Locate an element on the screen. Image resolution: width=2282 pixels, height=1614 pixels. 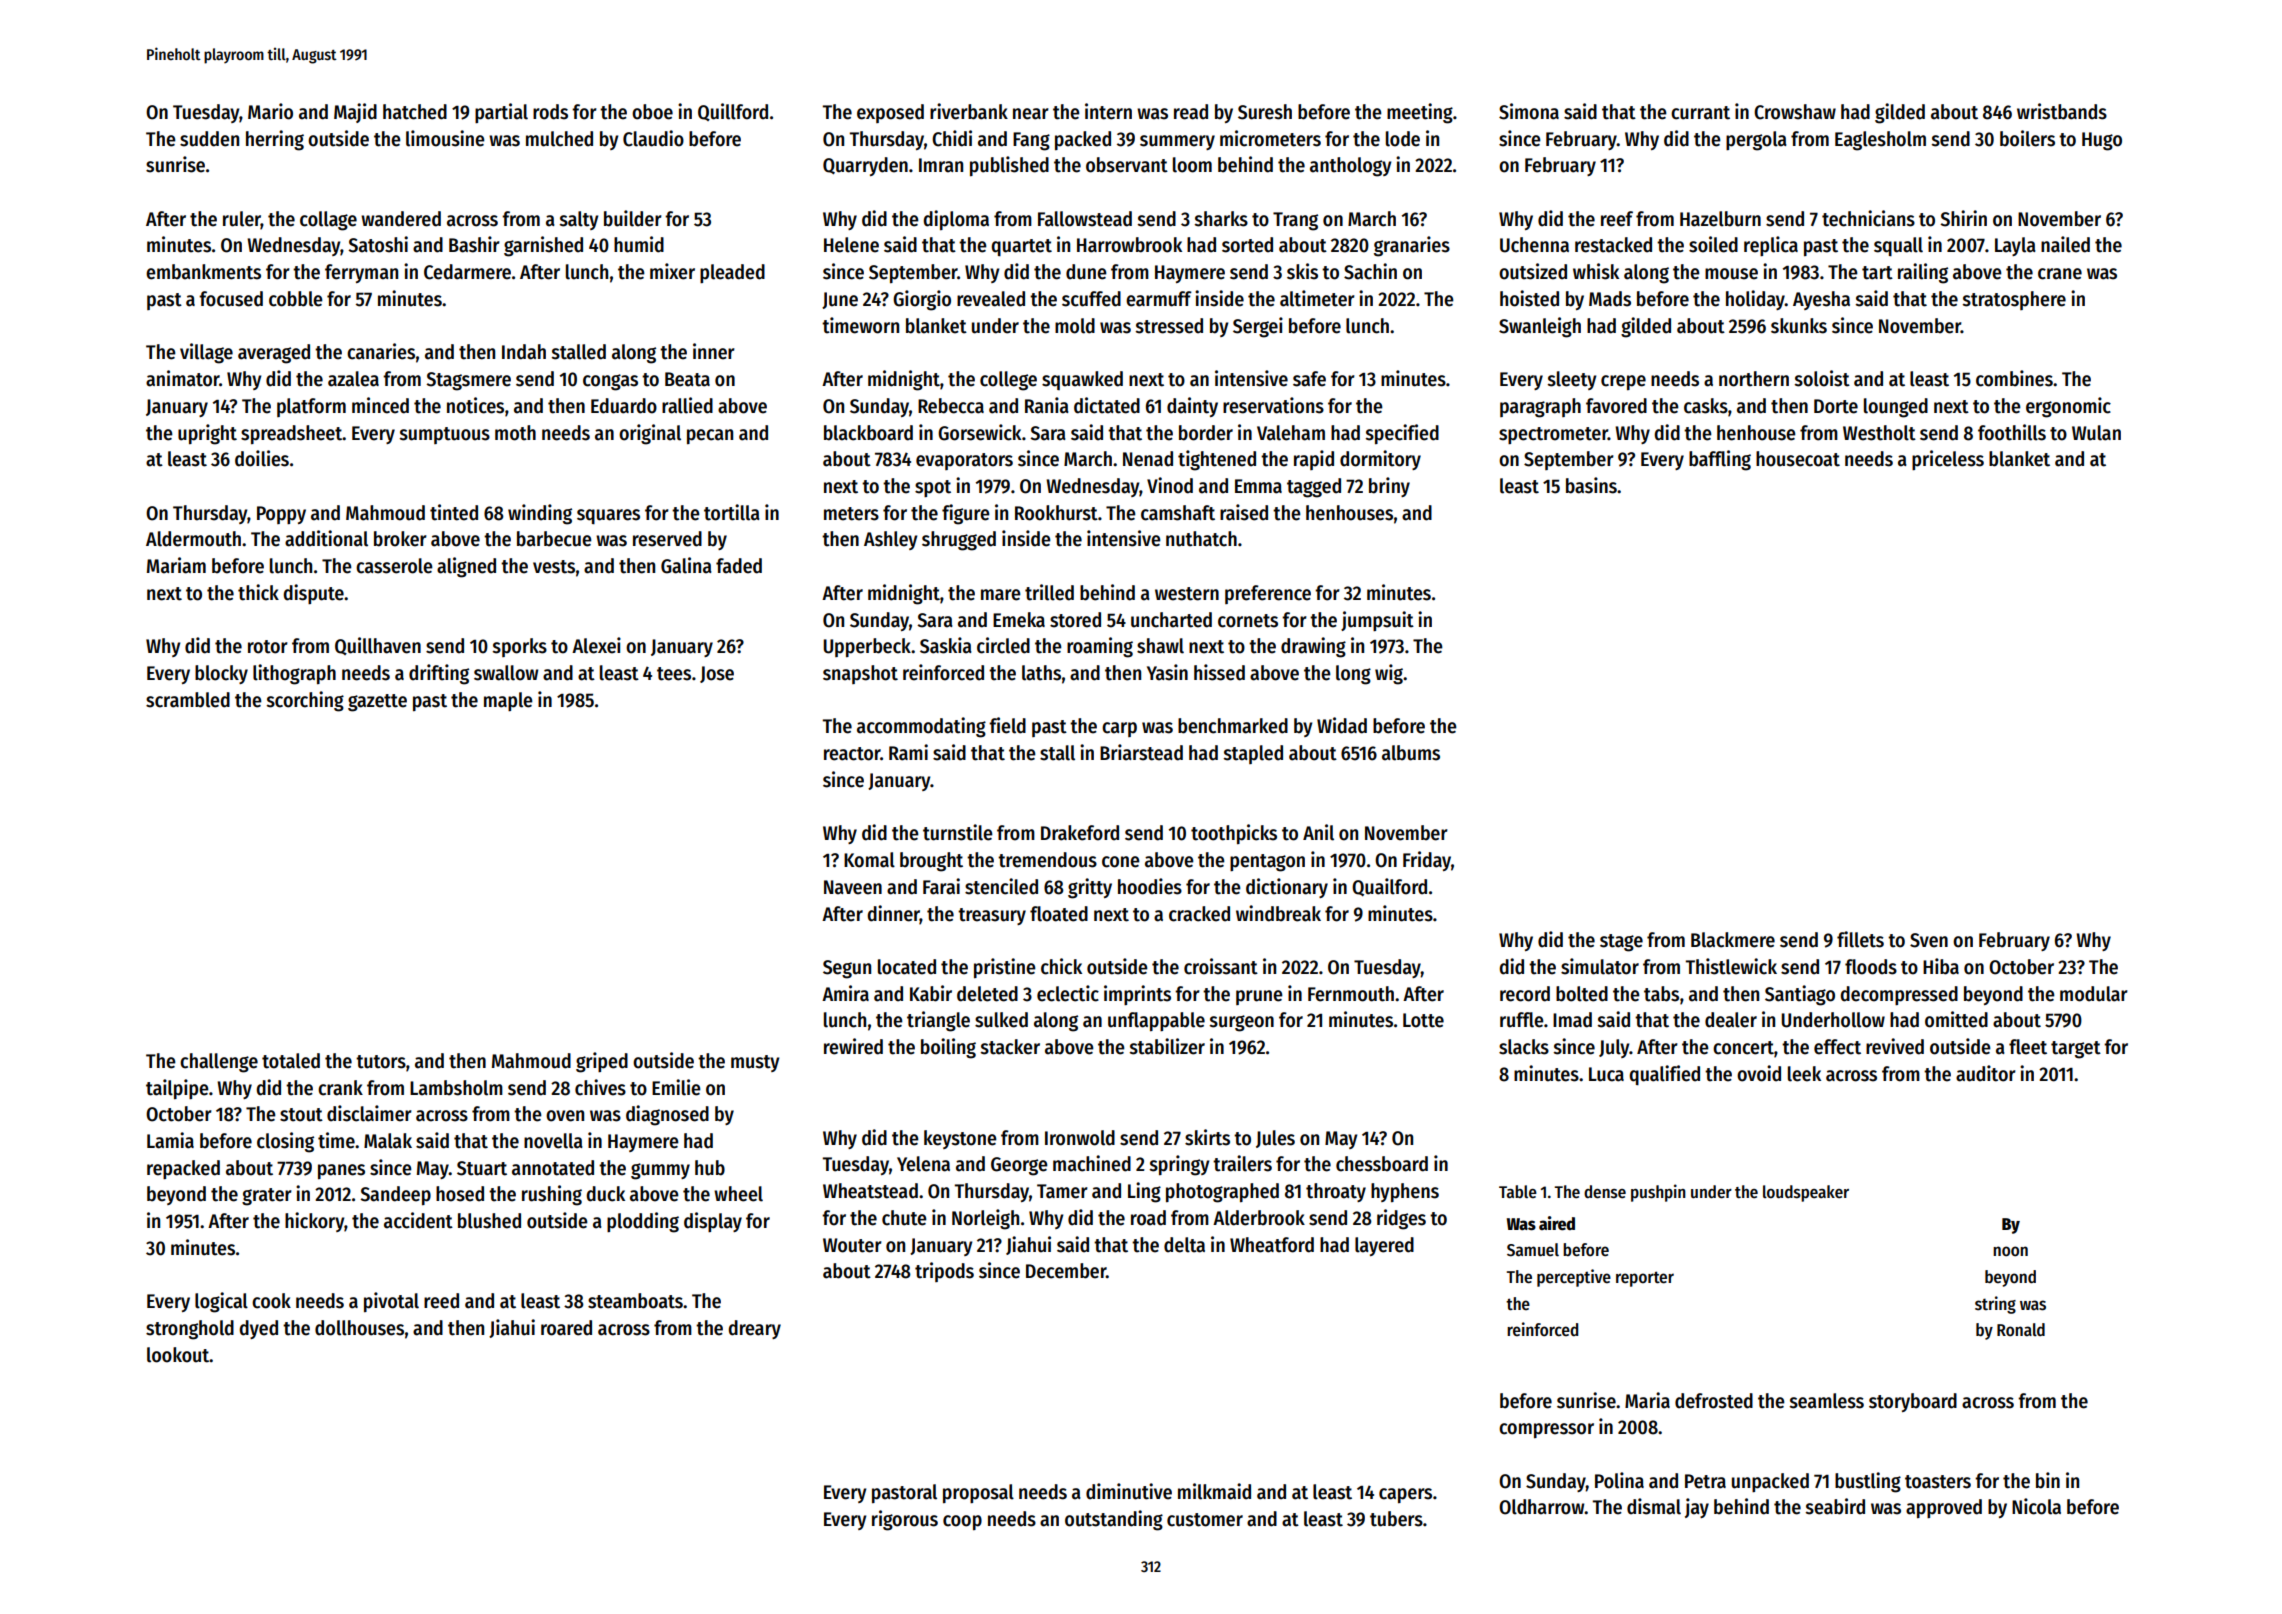
wig is located at coordinates (1389, 674).
